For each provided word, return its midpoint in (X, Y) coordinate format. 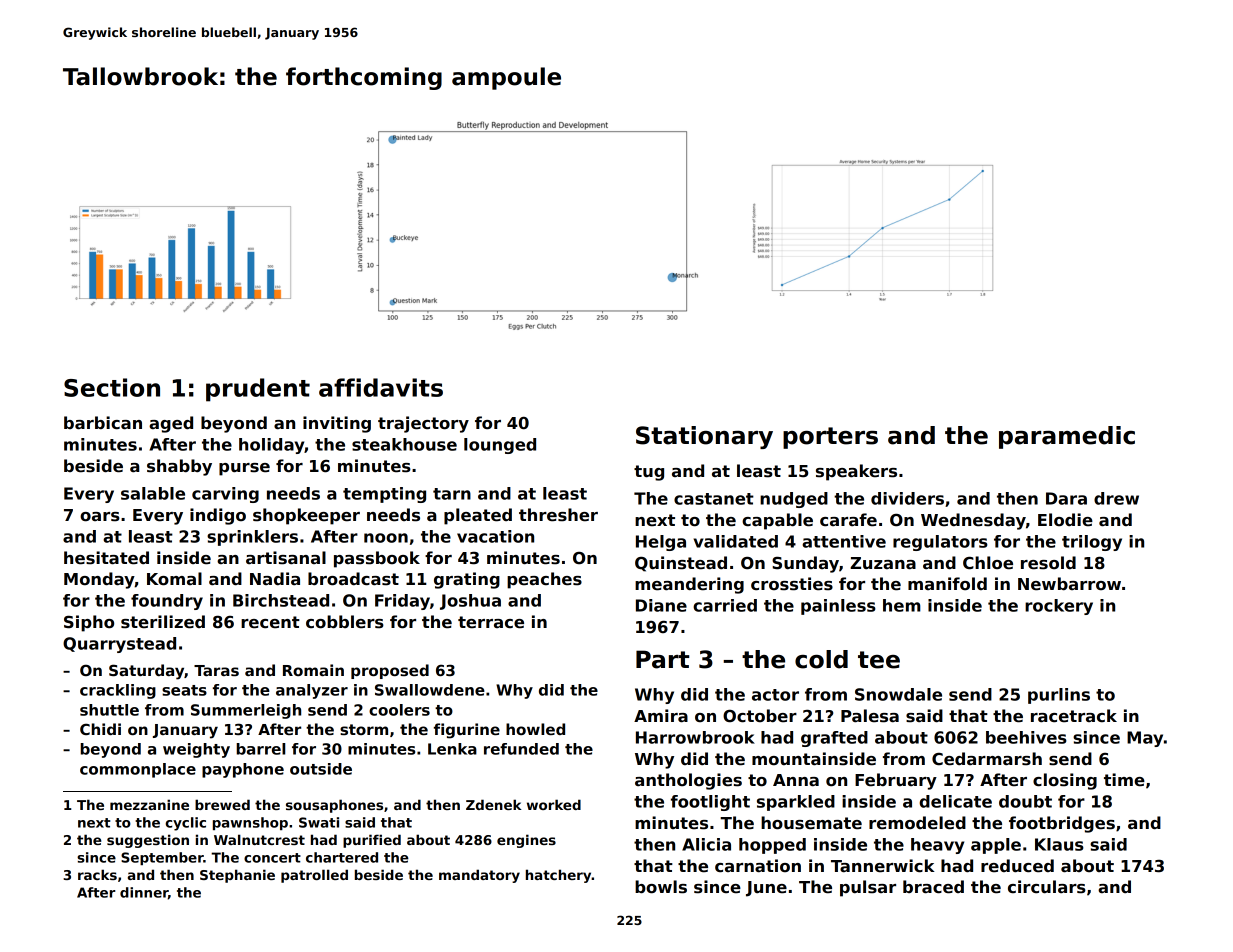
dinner (144, 892)
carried (725, 605)
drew (1116, 498)
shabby (179, 467)
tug (649, 473)
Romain (313, 670)
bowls (661, 887)
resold (1048, 563)
